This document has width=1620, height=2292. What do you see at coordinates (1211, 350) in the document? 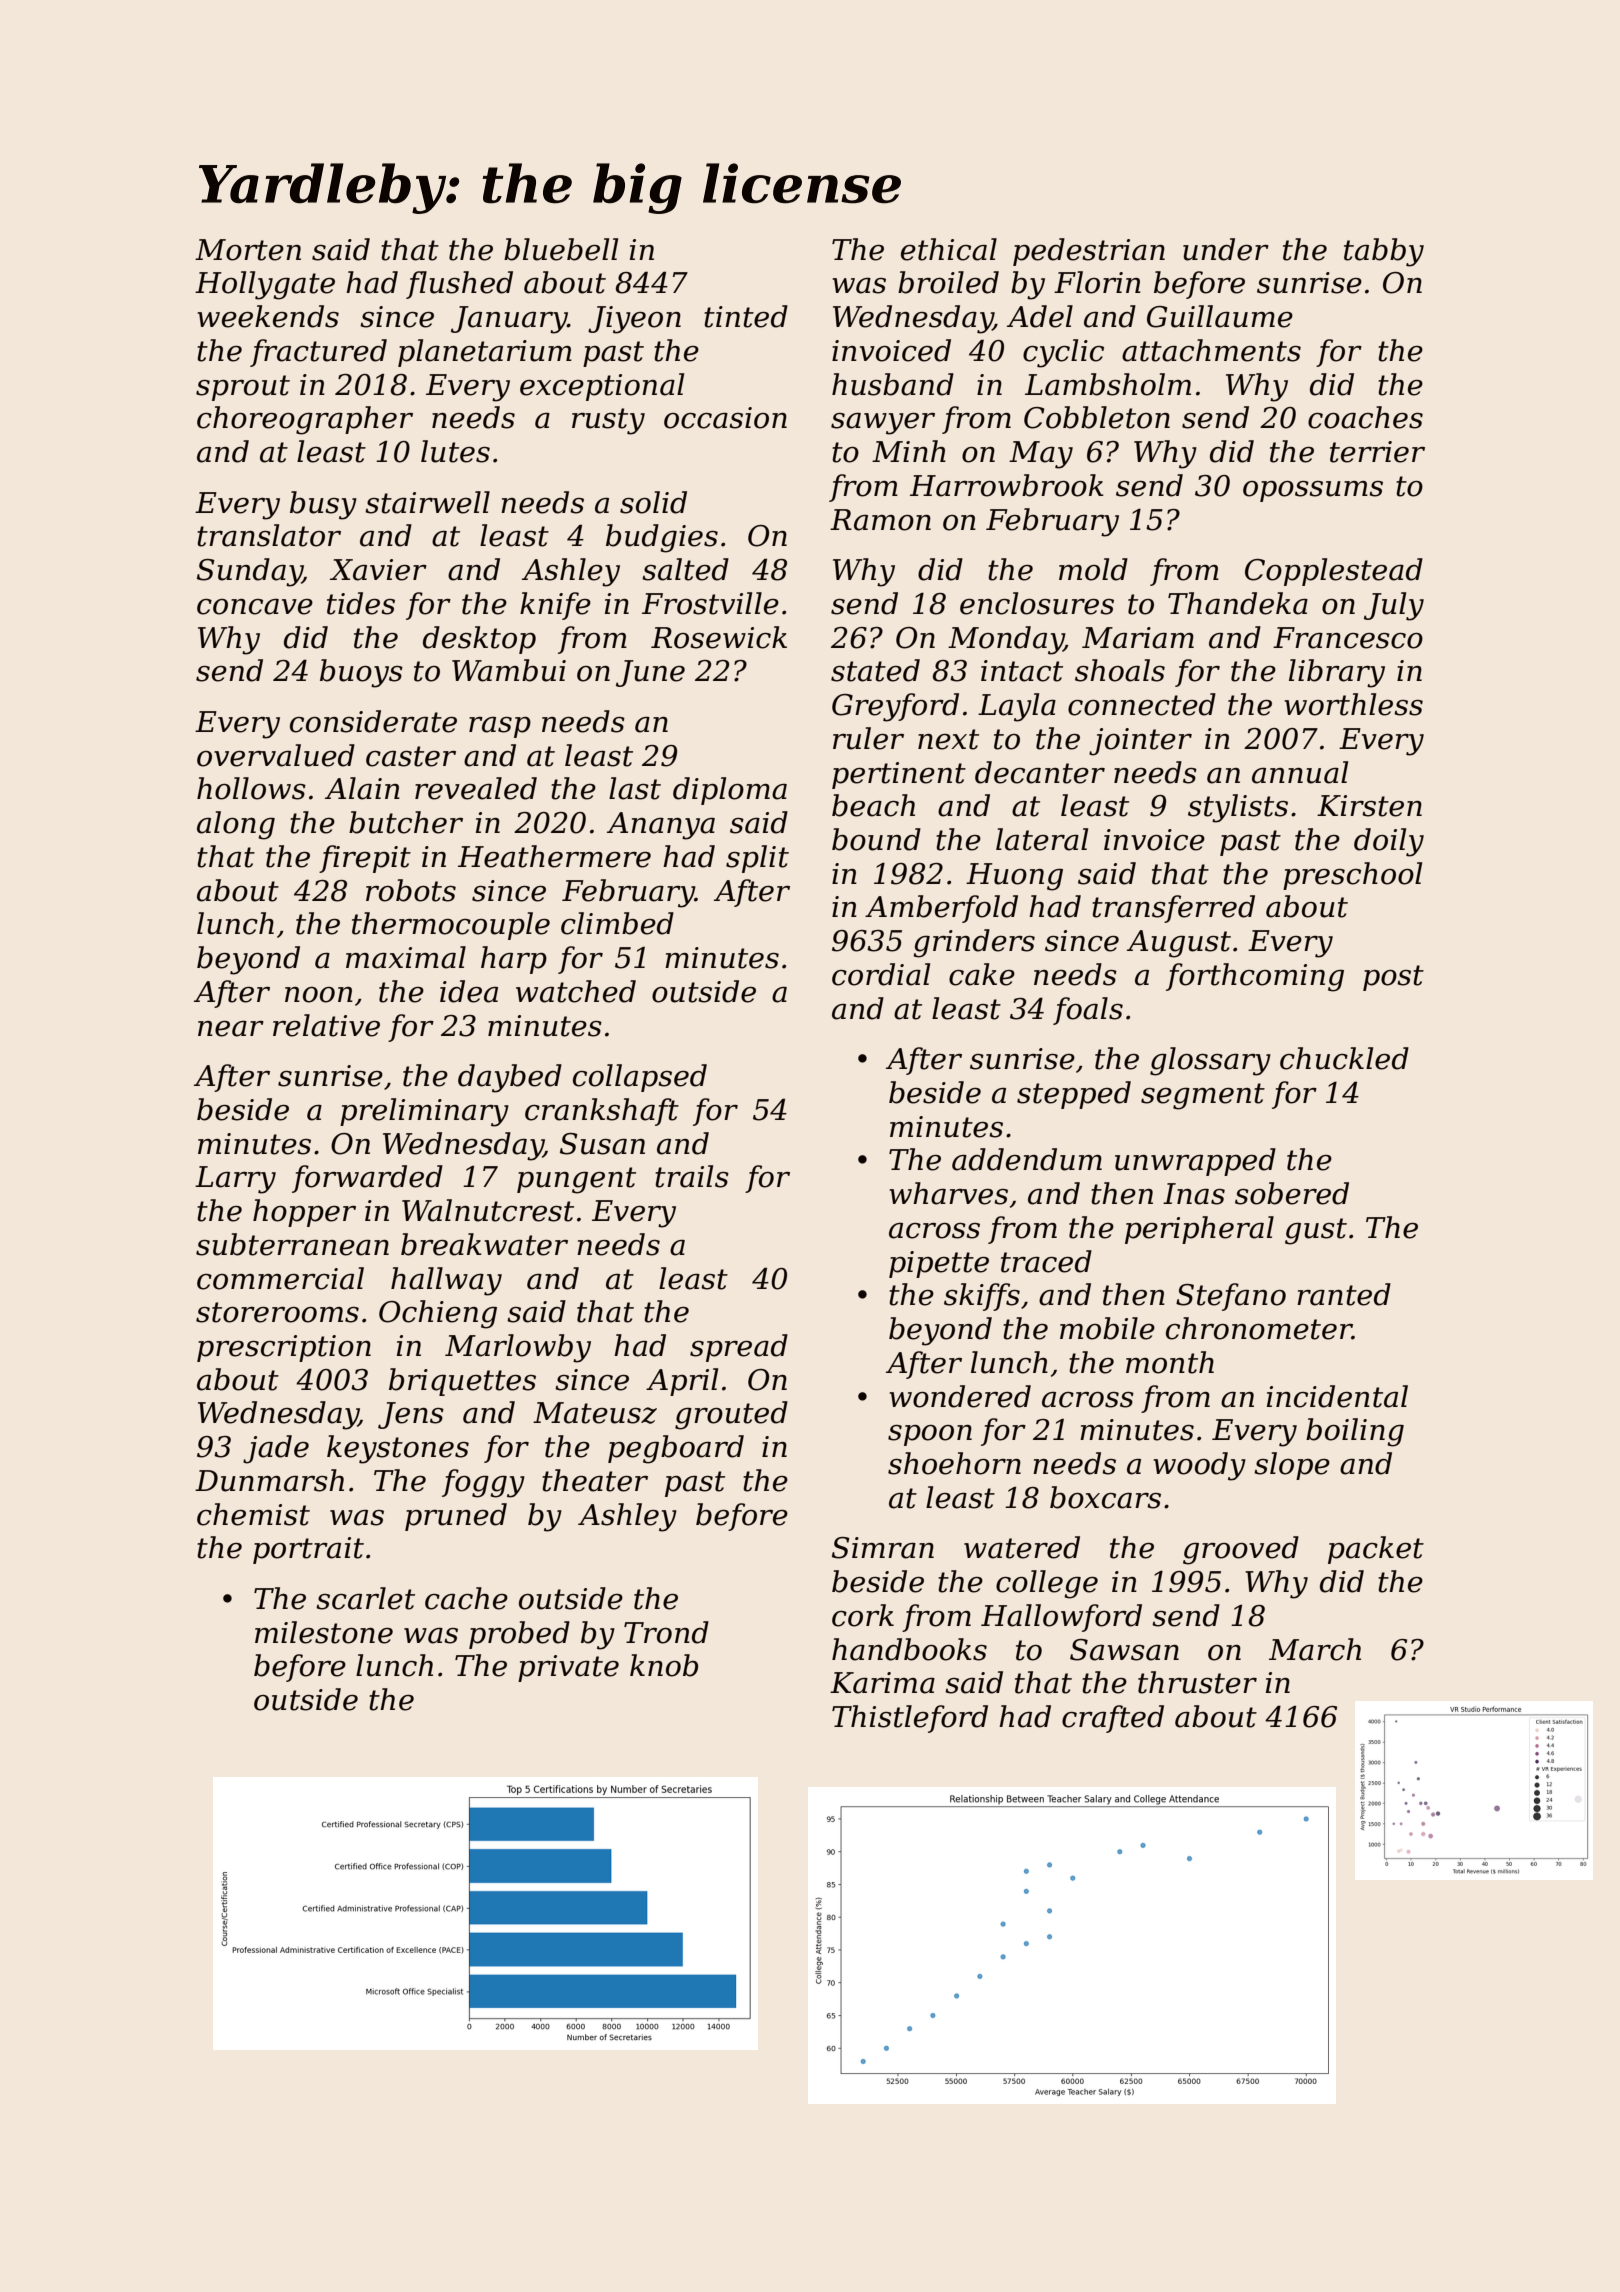
I see `attachments` at bounding box center [1211, 350].
